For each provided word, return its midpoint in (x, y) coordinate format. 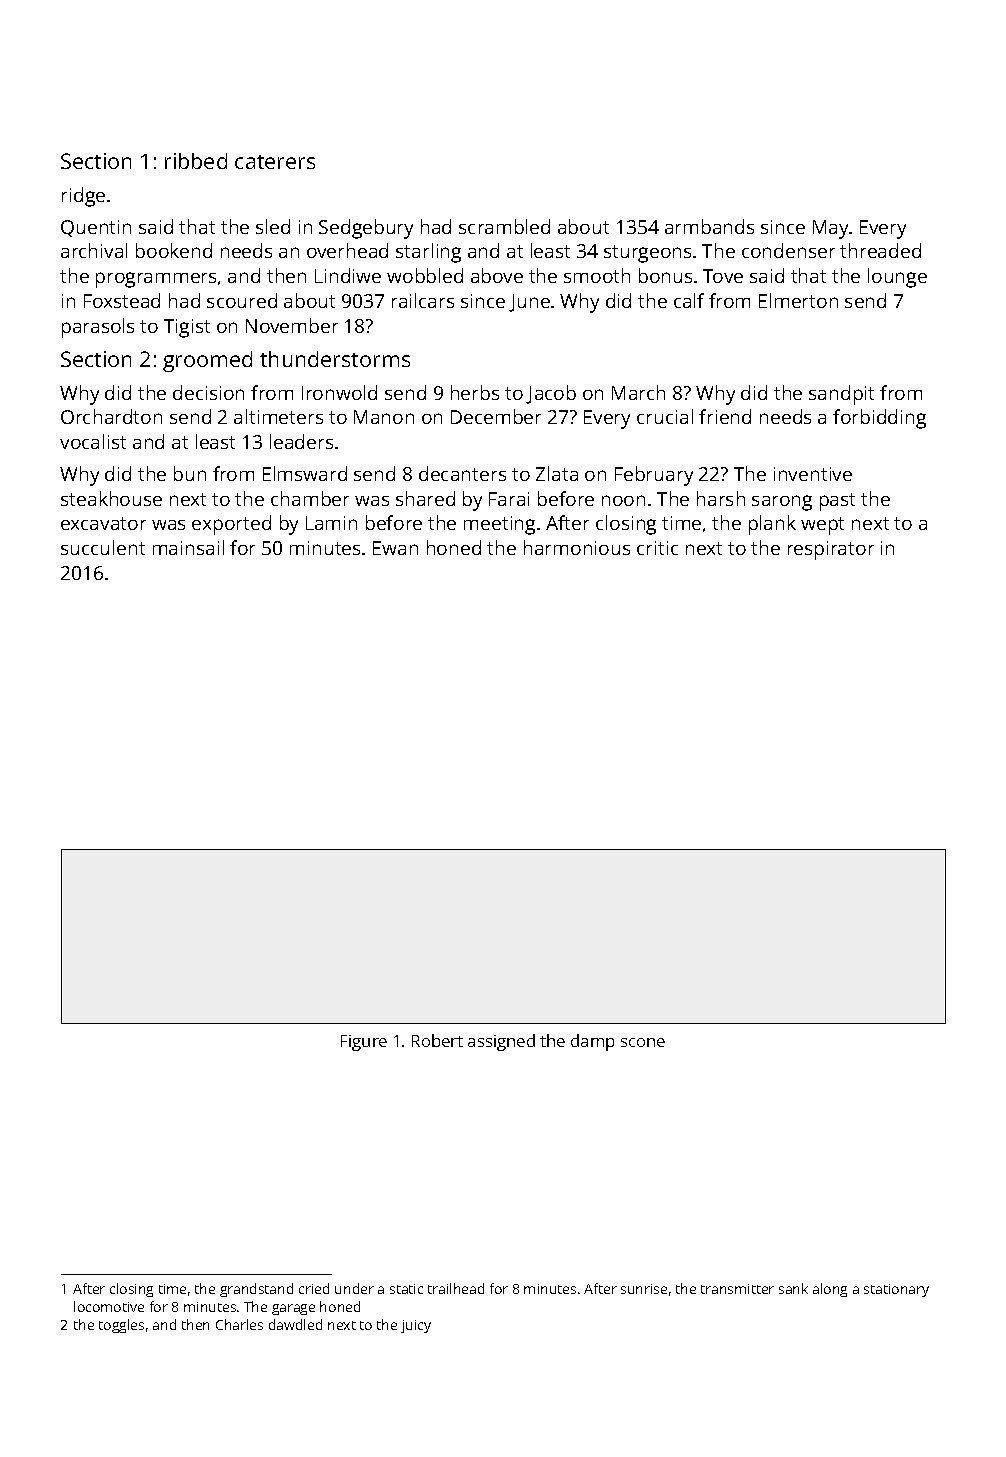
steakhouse (111, 498)
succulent (103, 547)
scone (643, 1042)
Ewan (395, 548)
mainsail (188, 547)
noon (623, 500)
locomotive (109, 1306)
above (497, 275)
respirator (831, 550)
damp (592, 1042)
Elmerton (798, 300)
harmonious (577, 547)
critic (657, 548)
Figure (364, 1043)
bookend (174, 250)
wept (822, 526)
